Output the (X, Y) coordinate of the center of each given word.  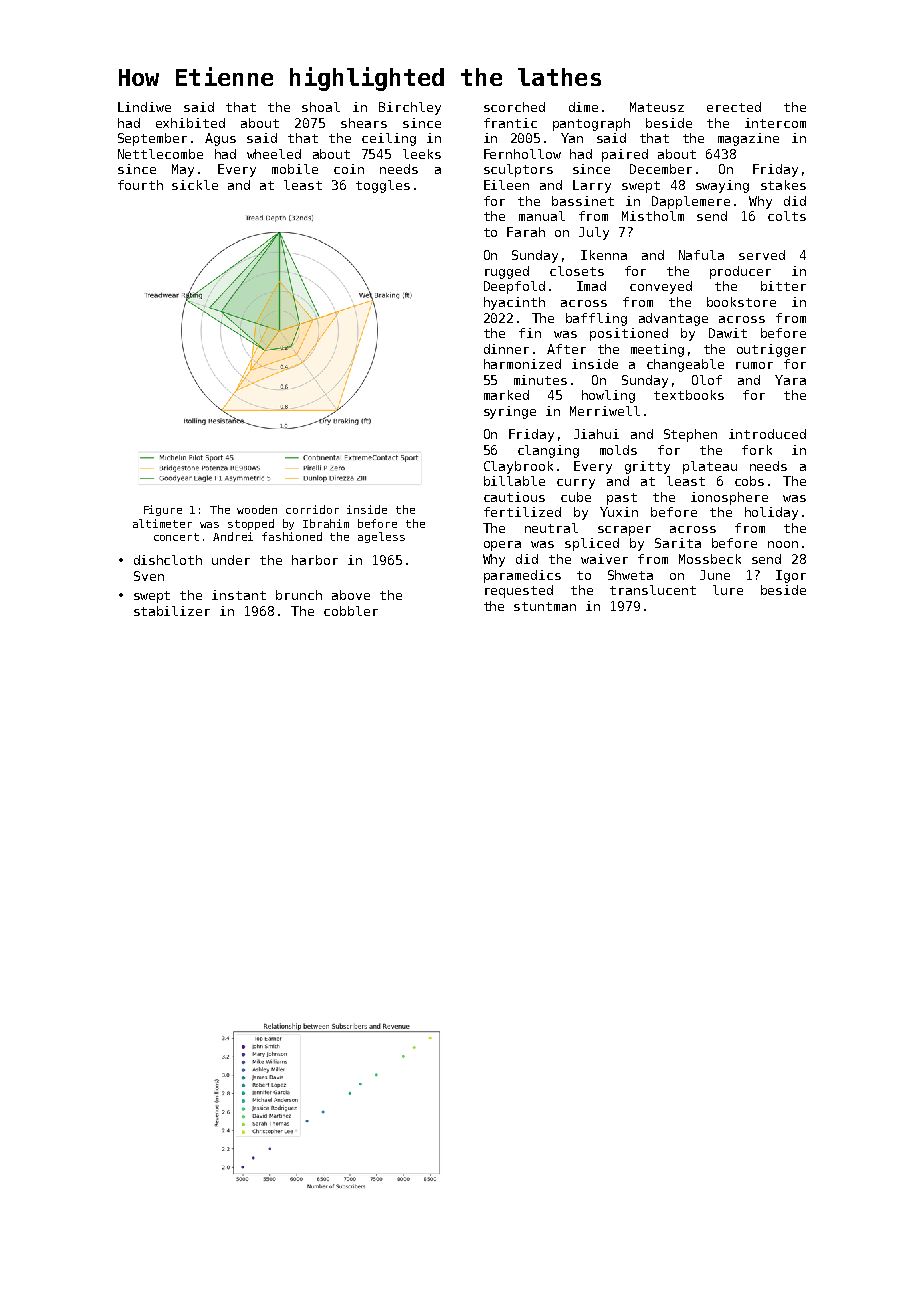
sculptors (518, 170)
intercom (775, 123)
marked (506, 395)
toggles (383, 186)
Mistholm (653, 216)
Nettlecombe (160, 154)
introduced (767, 434)
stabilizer (172, 611)
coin (349, 169)
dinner (506, 349)
